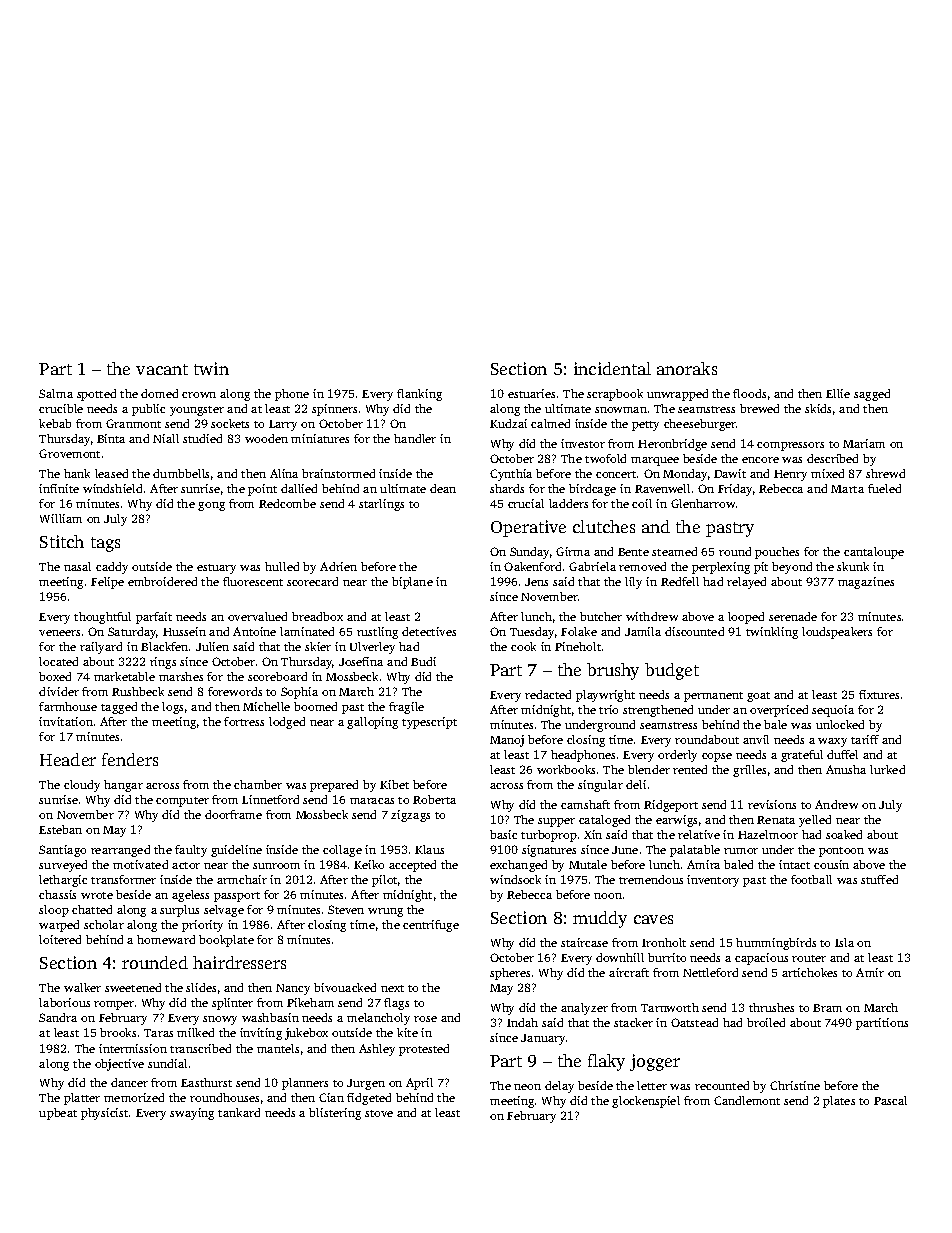 This page has width=952, height=1233. What do you see at coordinates (181, 676) in the page?
I see `marshes` at bounding box center [181, 676].
